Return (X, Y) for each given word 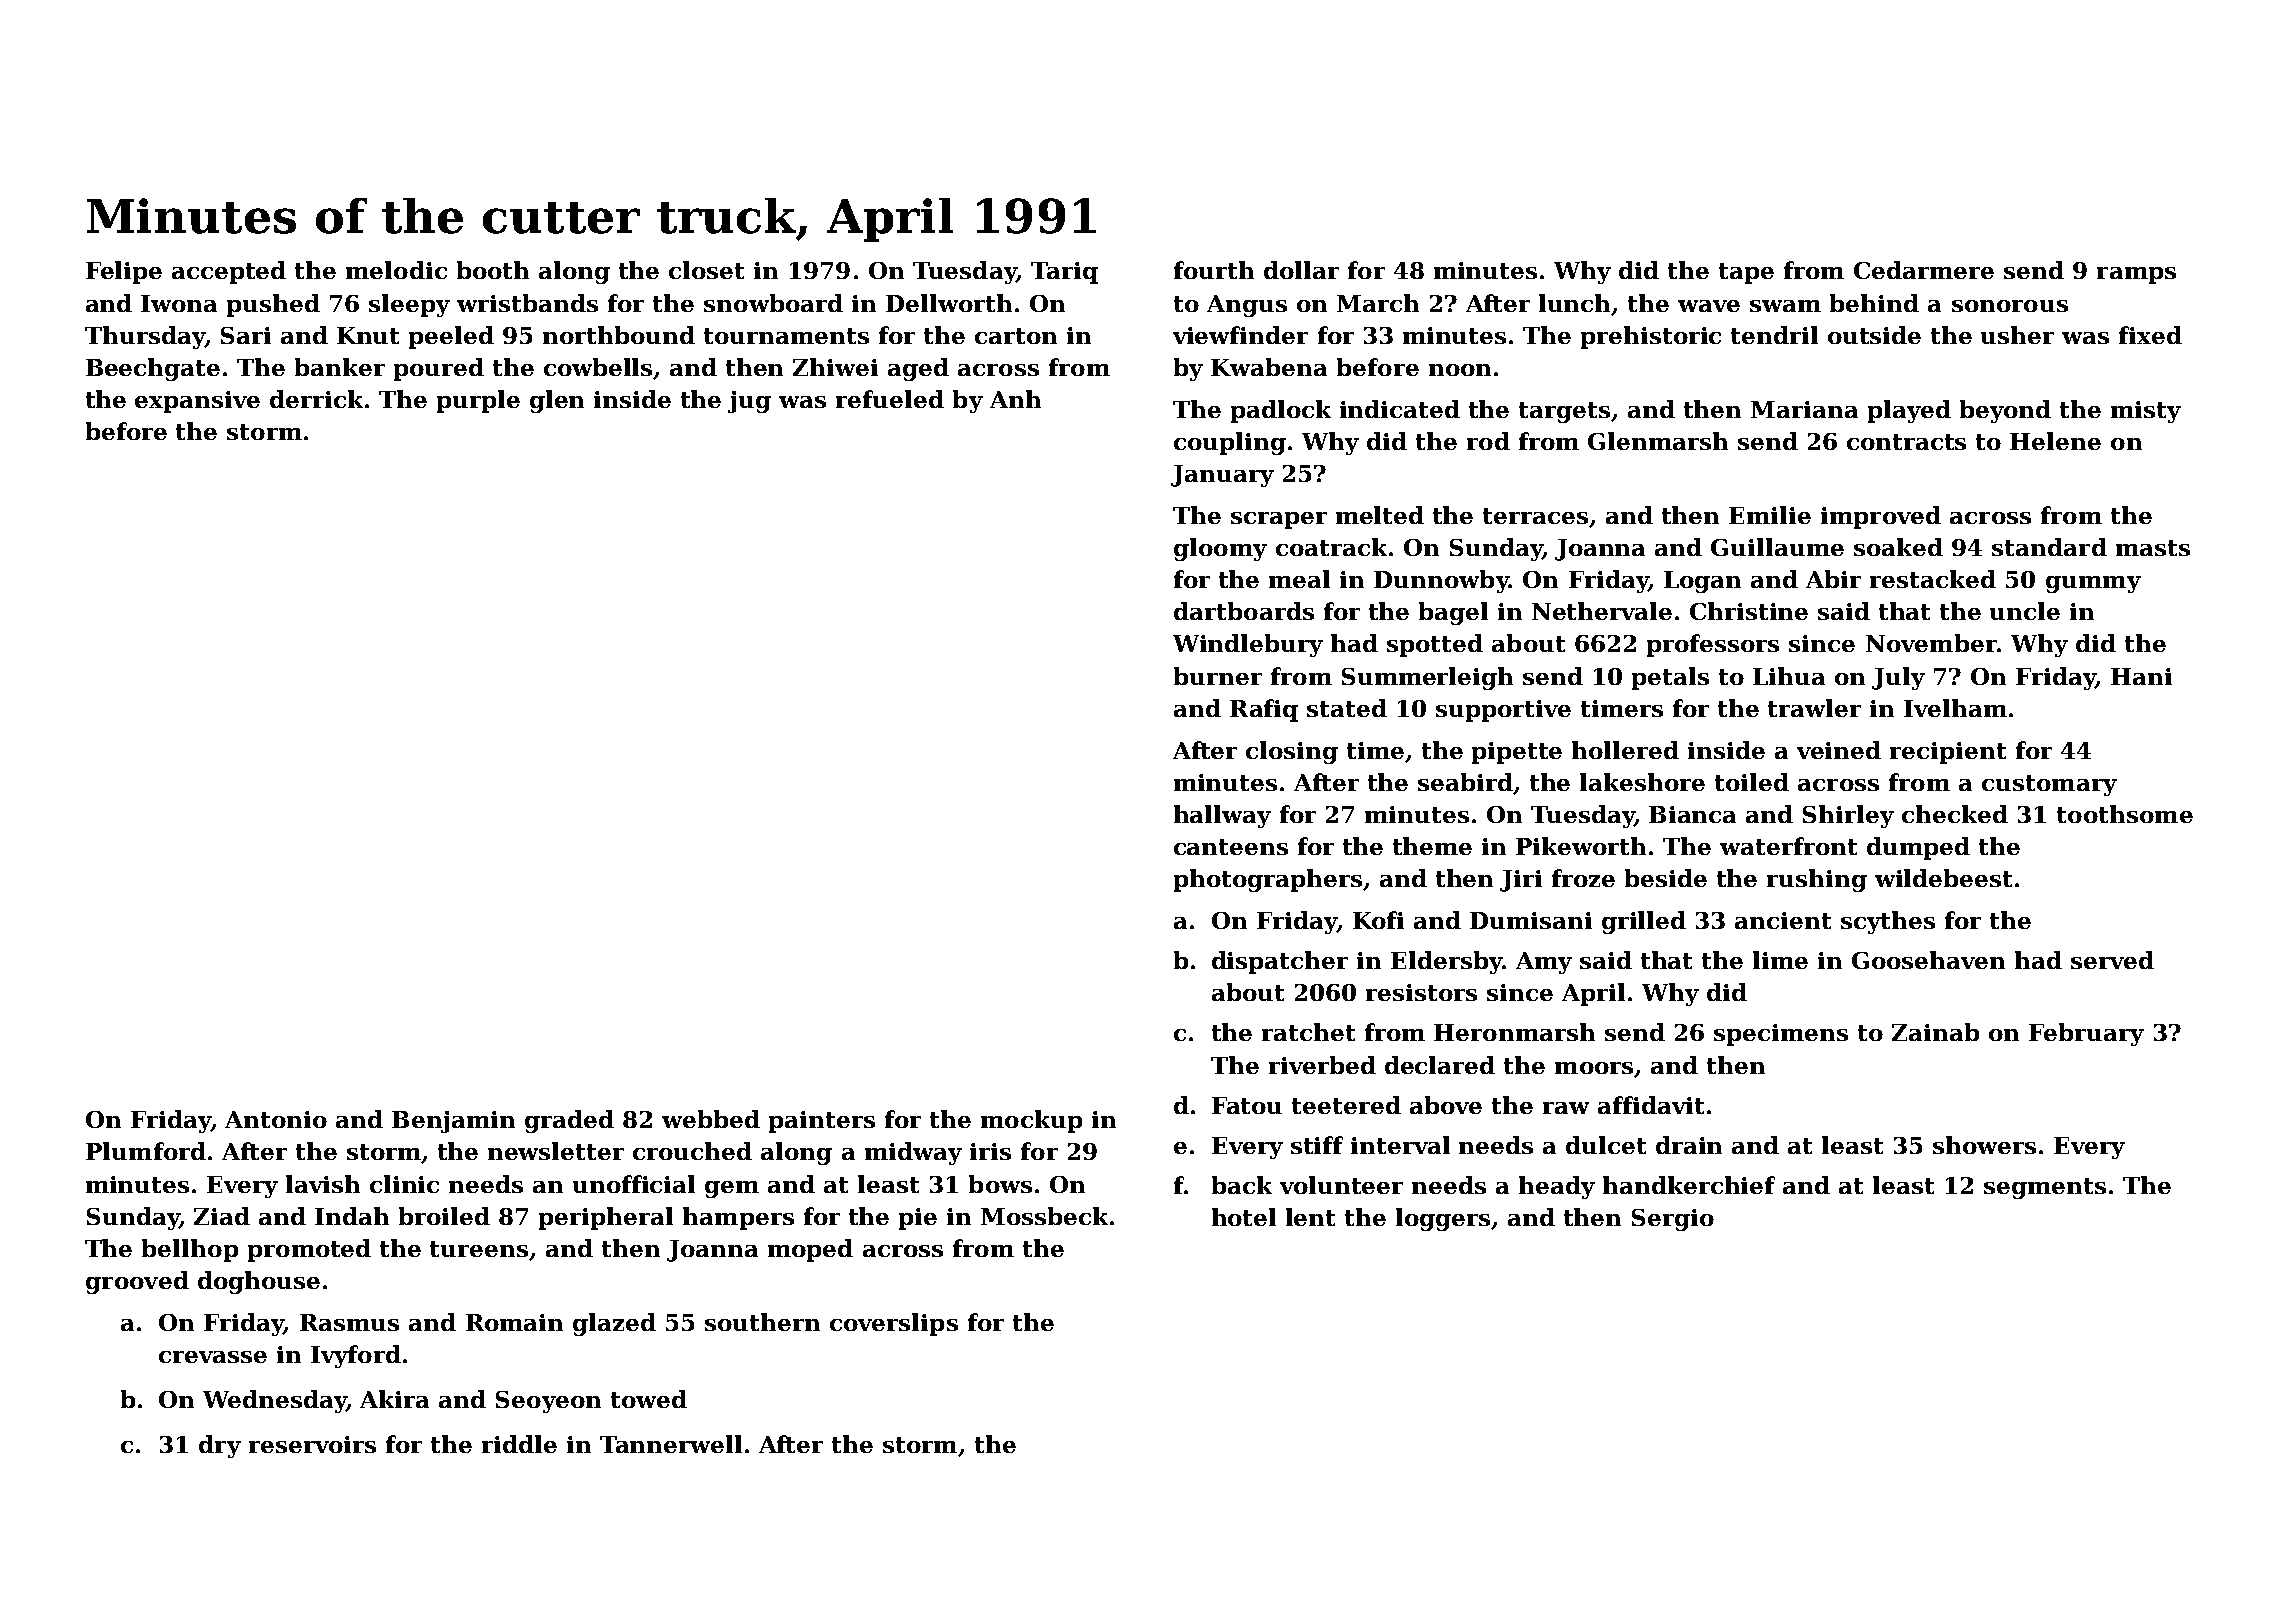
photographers (1268, 880)
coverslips (894, 1324)
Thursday (145, 337)
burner (1218, 676)
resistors (1421, 992)
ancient (1783, 920)
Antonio (276, 1119)
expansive (197, 402)
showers (1984, 1145)
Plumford (146, 1151)
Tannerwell (671, 1444)
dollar (1301, 270)
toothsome (2125, 814)
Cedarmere (1924, 270)
